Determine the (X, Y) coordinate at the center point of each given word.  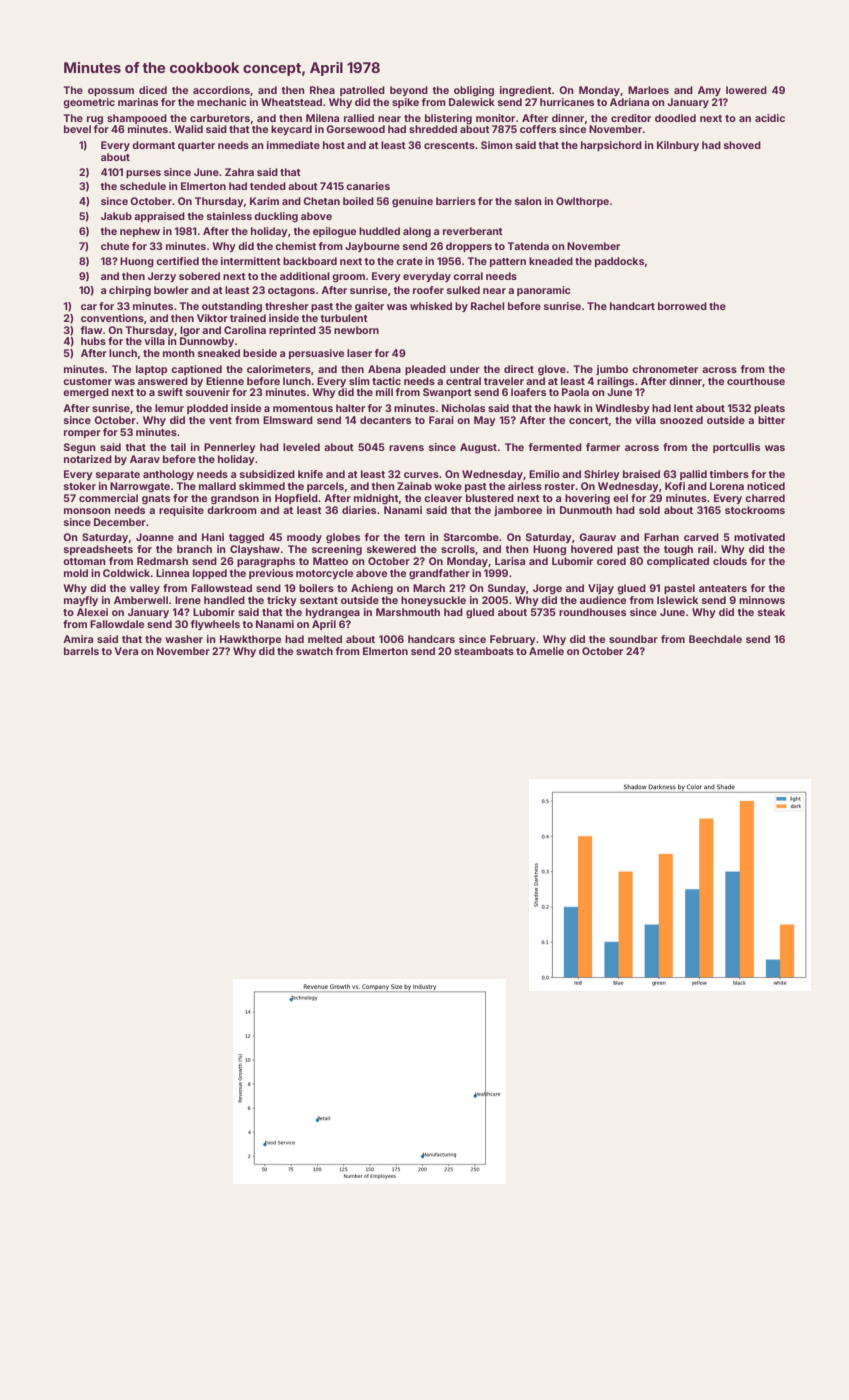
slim (359, 381)
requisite (181, 511)
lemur (169, 408)
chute (115, 246)
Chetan (321, 201)
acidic (770, 118)
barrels (81, 651)
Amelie (546, 651)
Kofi (675, 486)
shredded (433, 129)
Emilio (544, 474)
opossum (111, 92)
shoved (742, 145)
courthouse (756, 381)
